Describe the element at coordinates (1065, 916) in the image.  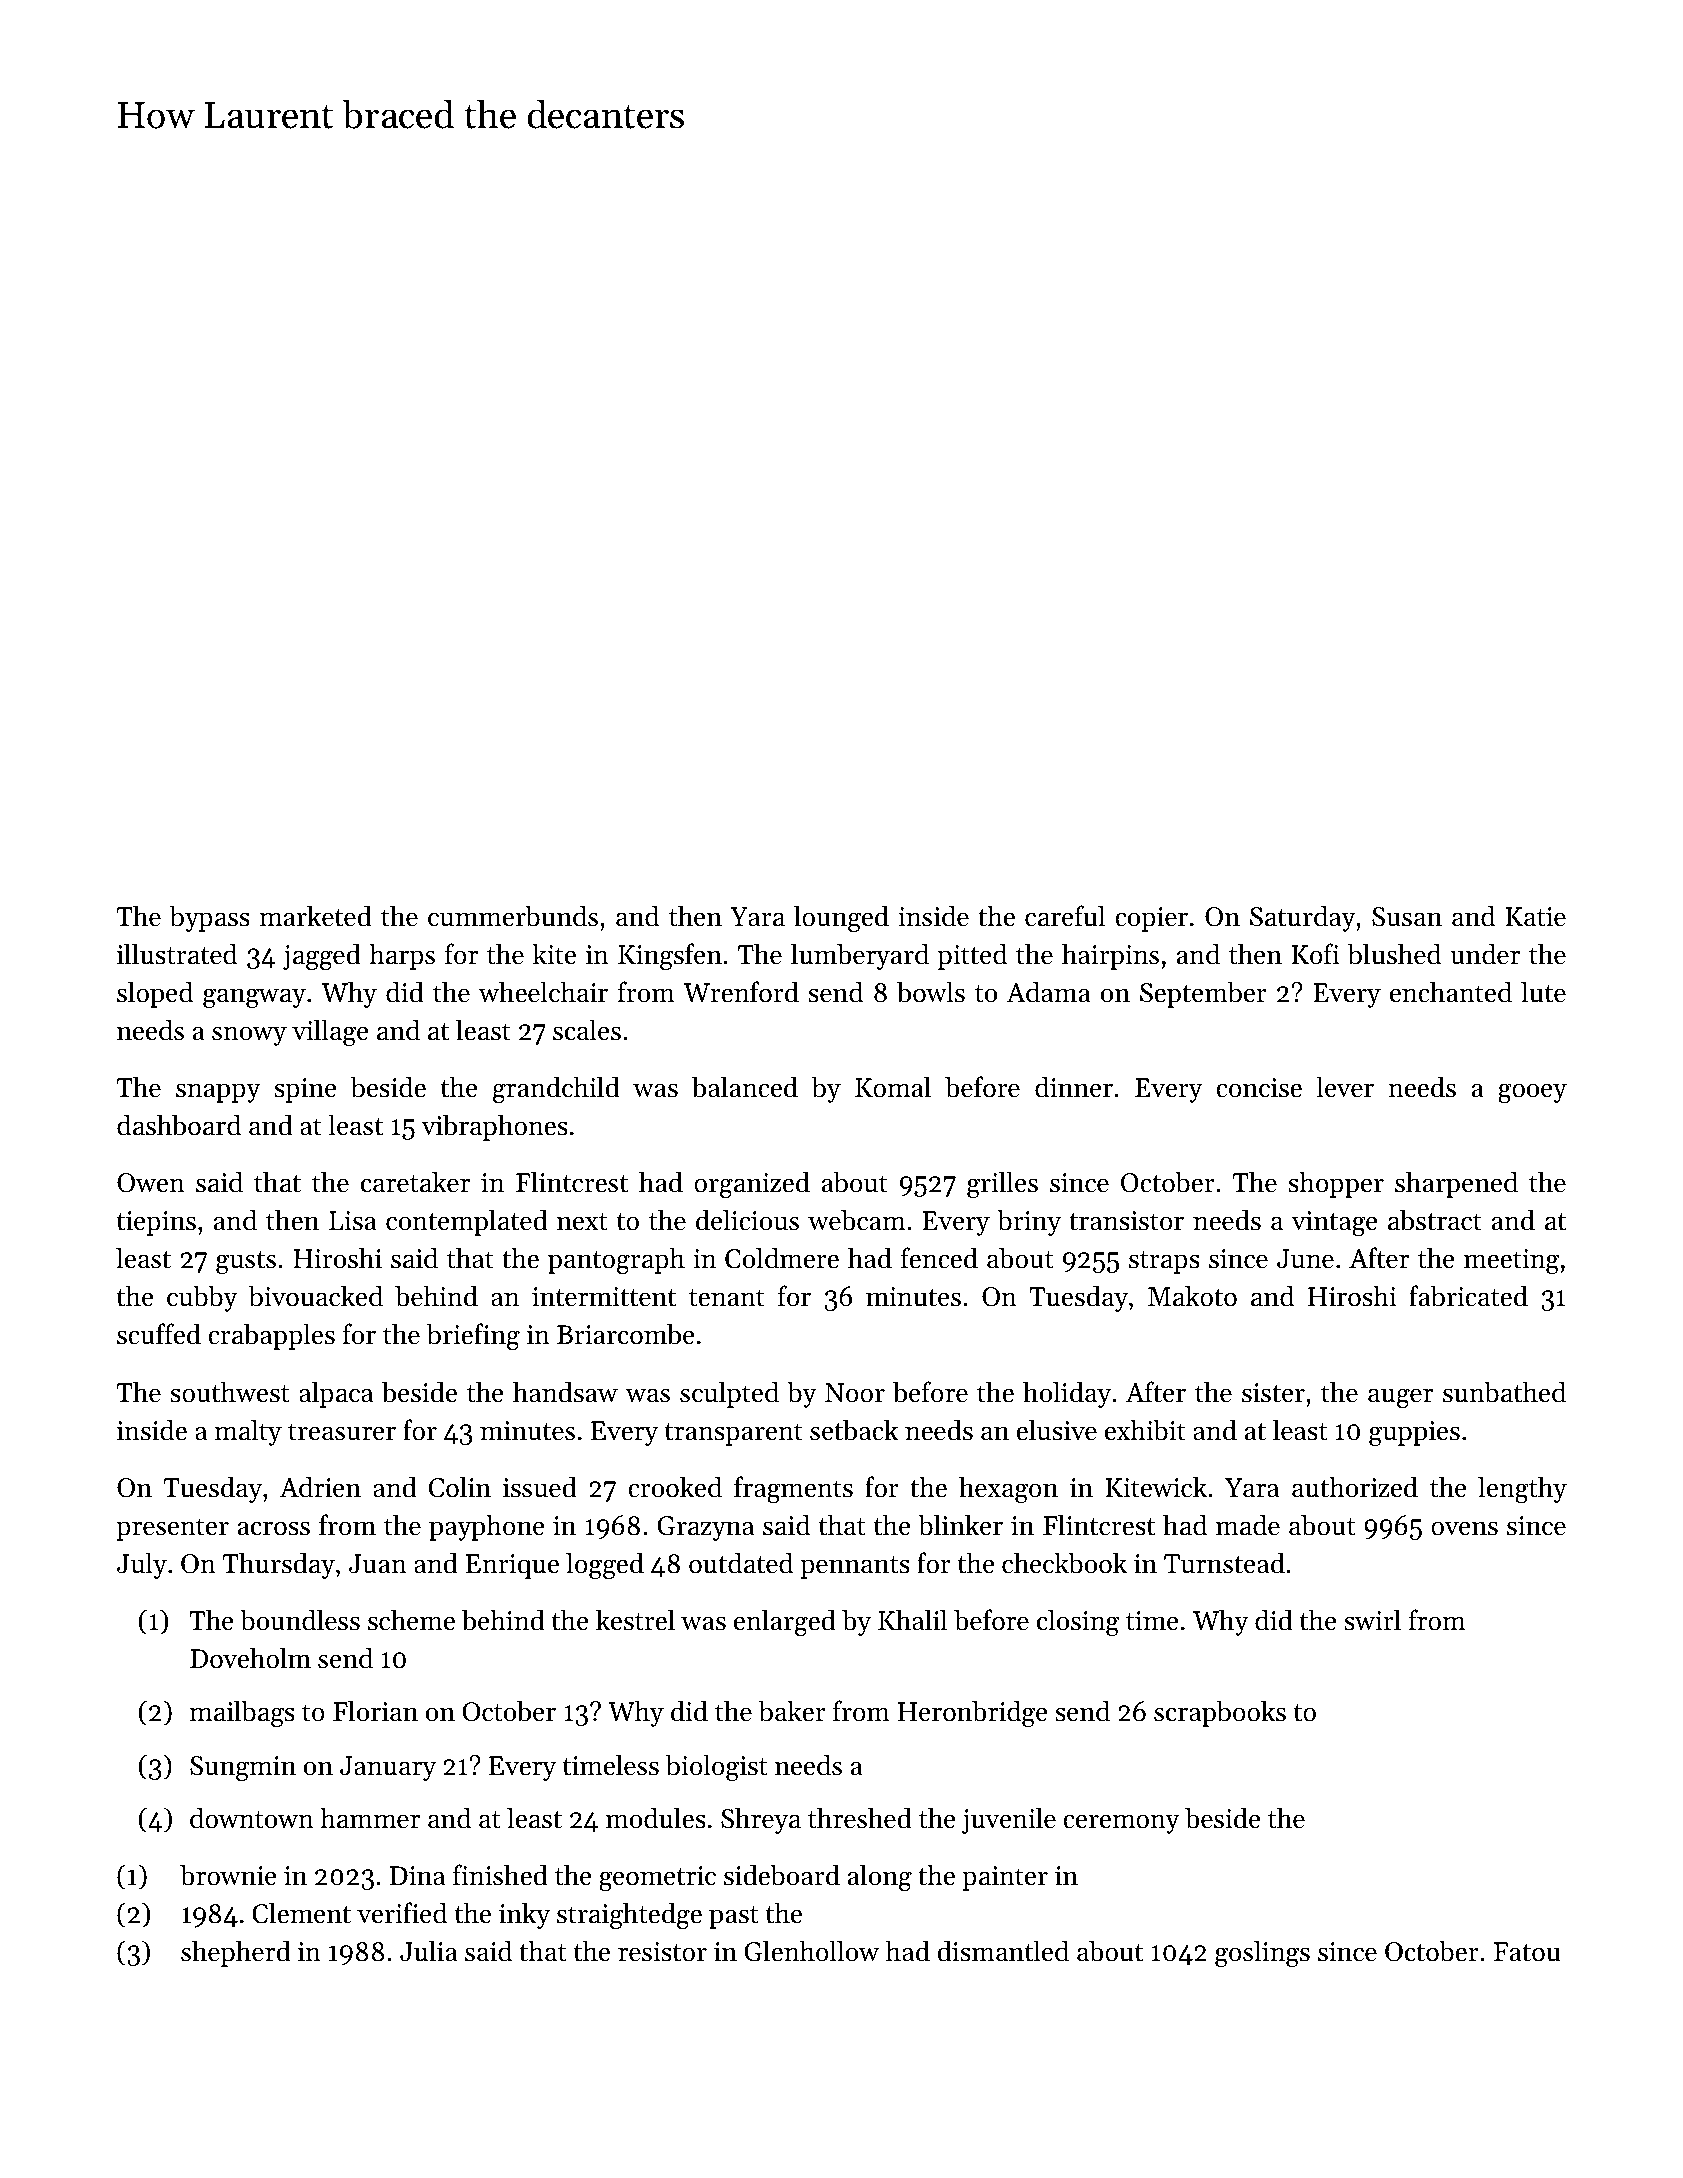
I see `careful` at that location.
